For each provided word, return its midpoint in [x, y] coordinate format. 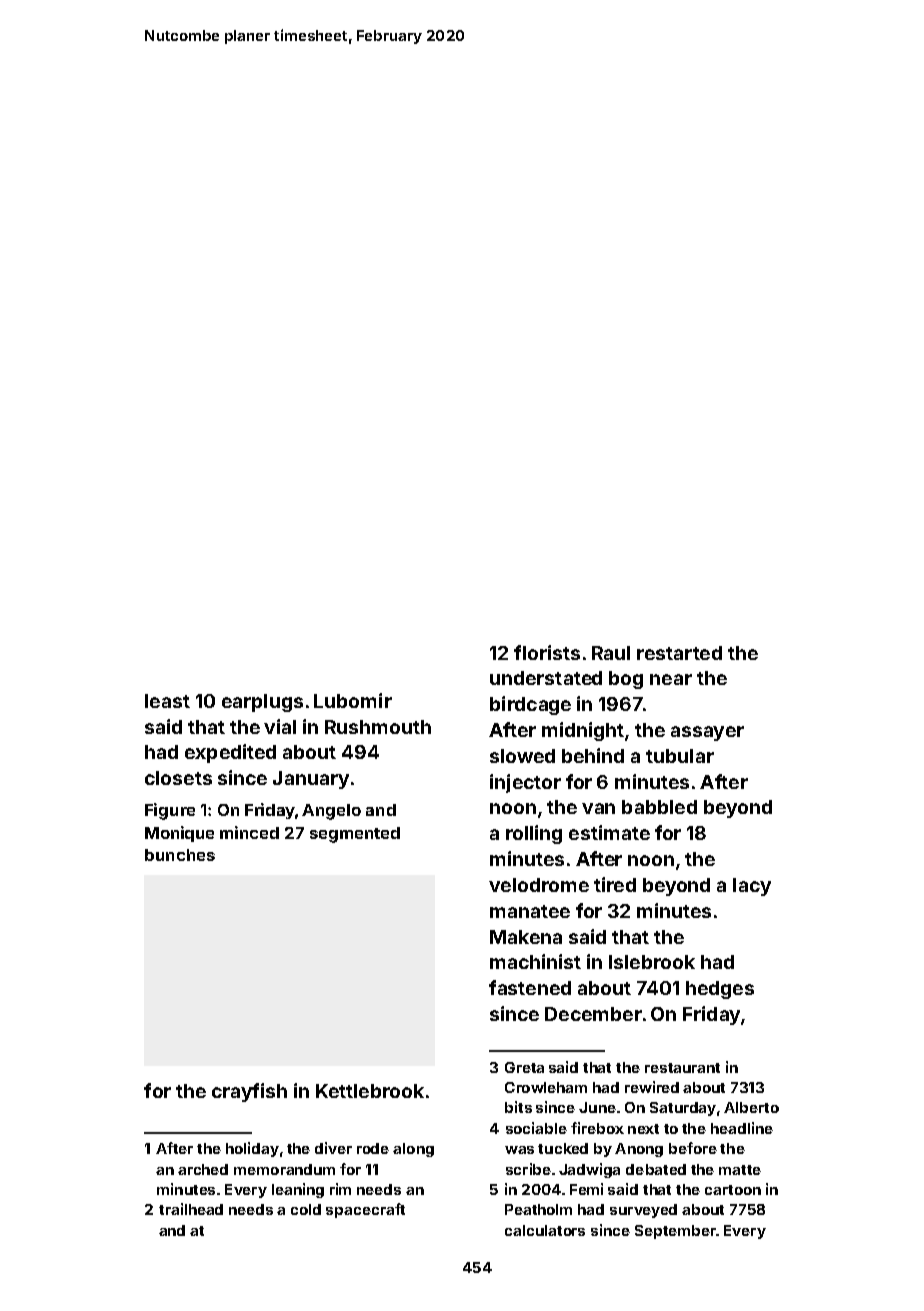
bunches [180, 855]
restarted [679, 653]
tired [615, 884]
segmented [355, 835]
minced [249, 832]
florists [547, 652]
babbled [659, 807]
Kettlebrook [370, 1091]
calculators [545, 1230]
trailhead [191, 1209]
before [693, 1148]
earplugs [262, 703]
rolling [534, 834]
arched [203, 1169]
